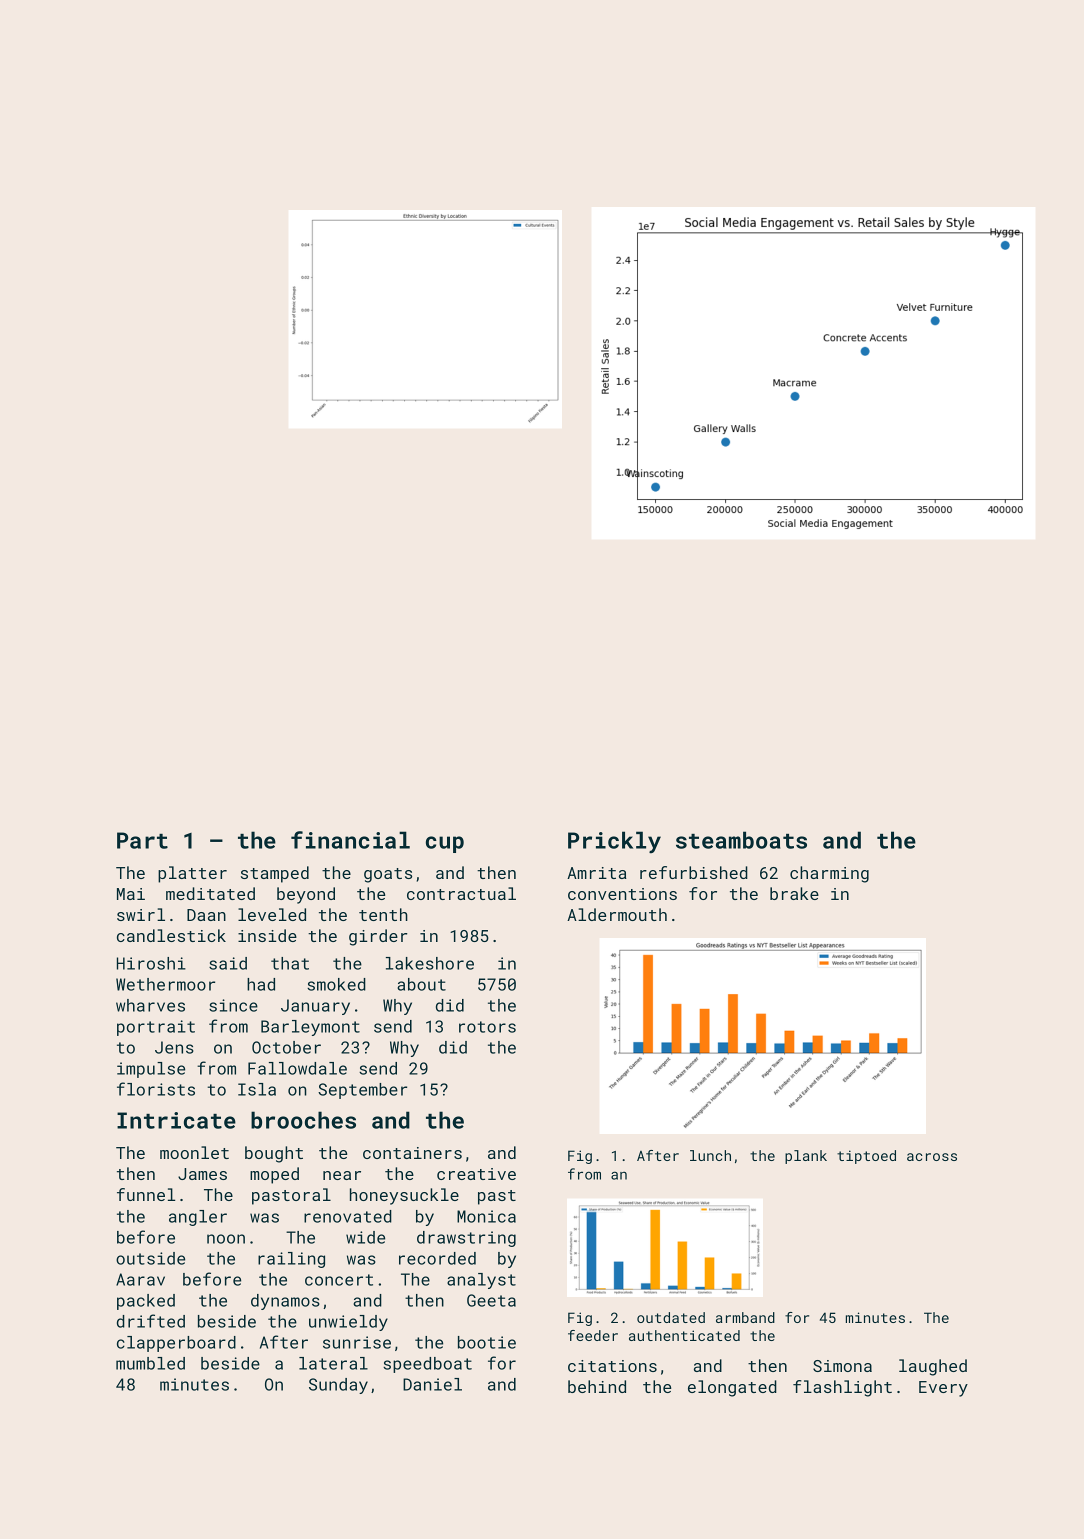 The height and width of the page is (1539, 1084). What do you see at coordinates (866, 1157) in the page?
I see `tiptoed` at bounding box center [866, 1157].
